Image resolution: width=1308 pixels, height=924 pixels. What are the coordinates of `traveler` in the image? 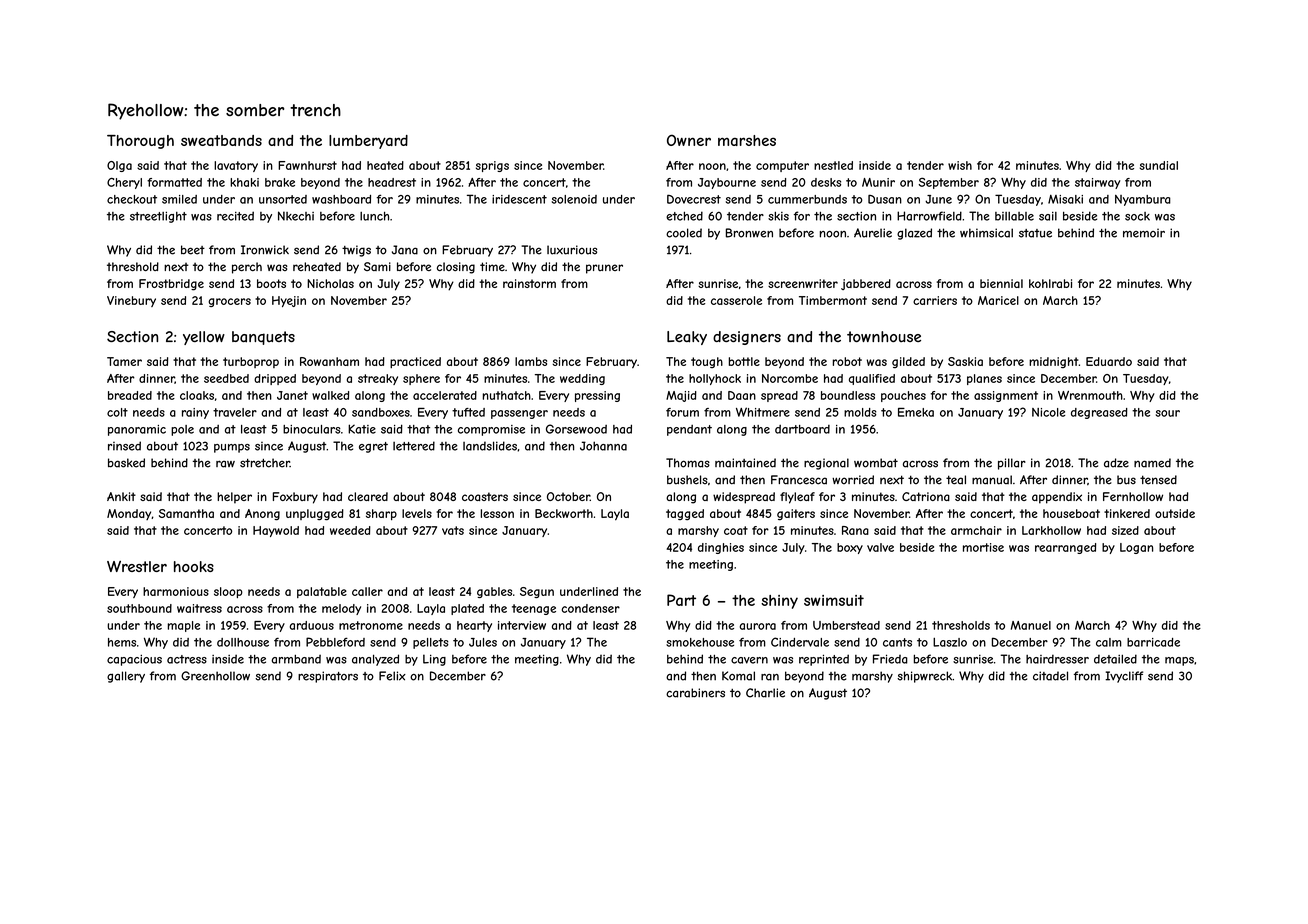 It's located at (235, 412).
